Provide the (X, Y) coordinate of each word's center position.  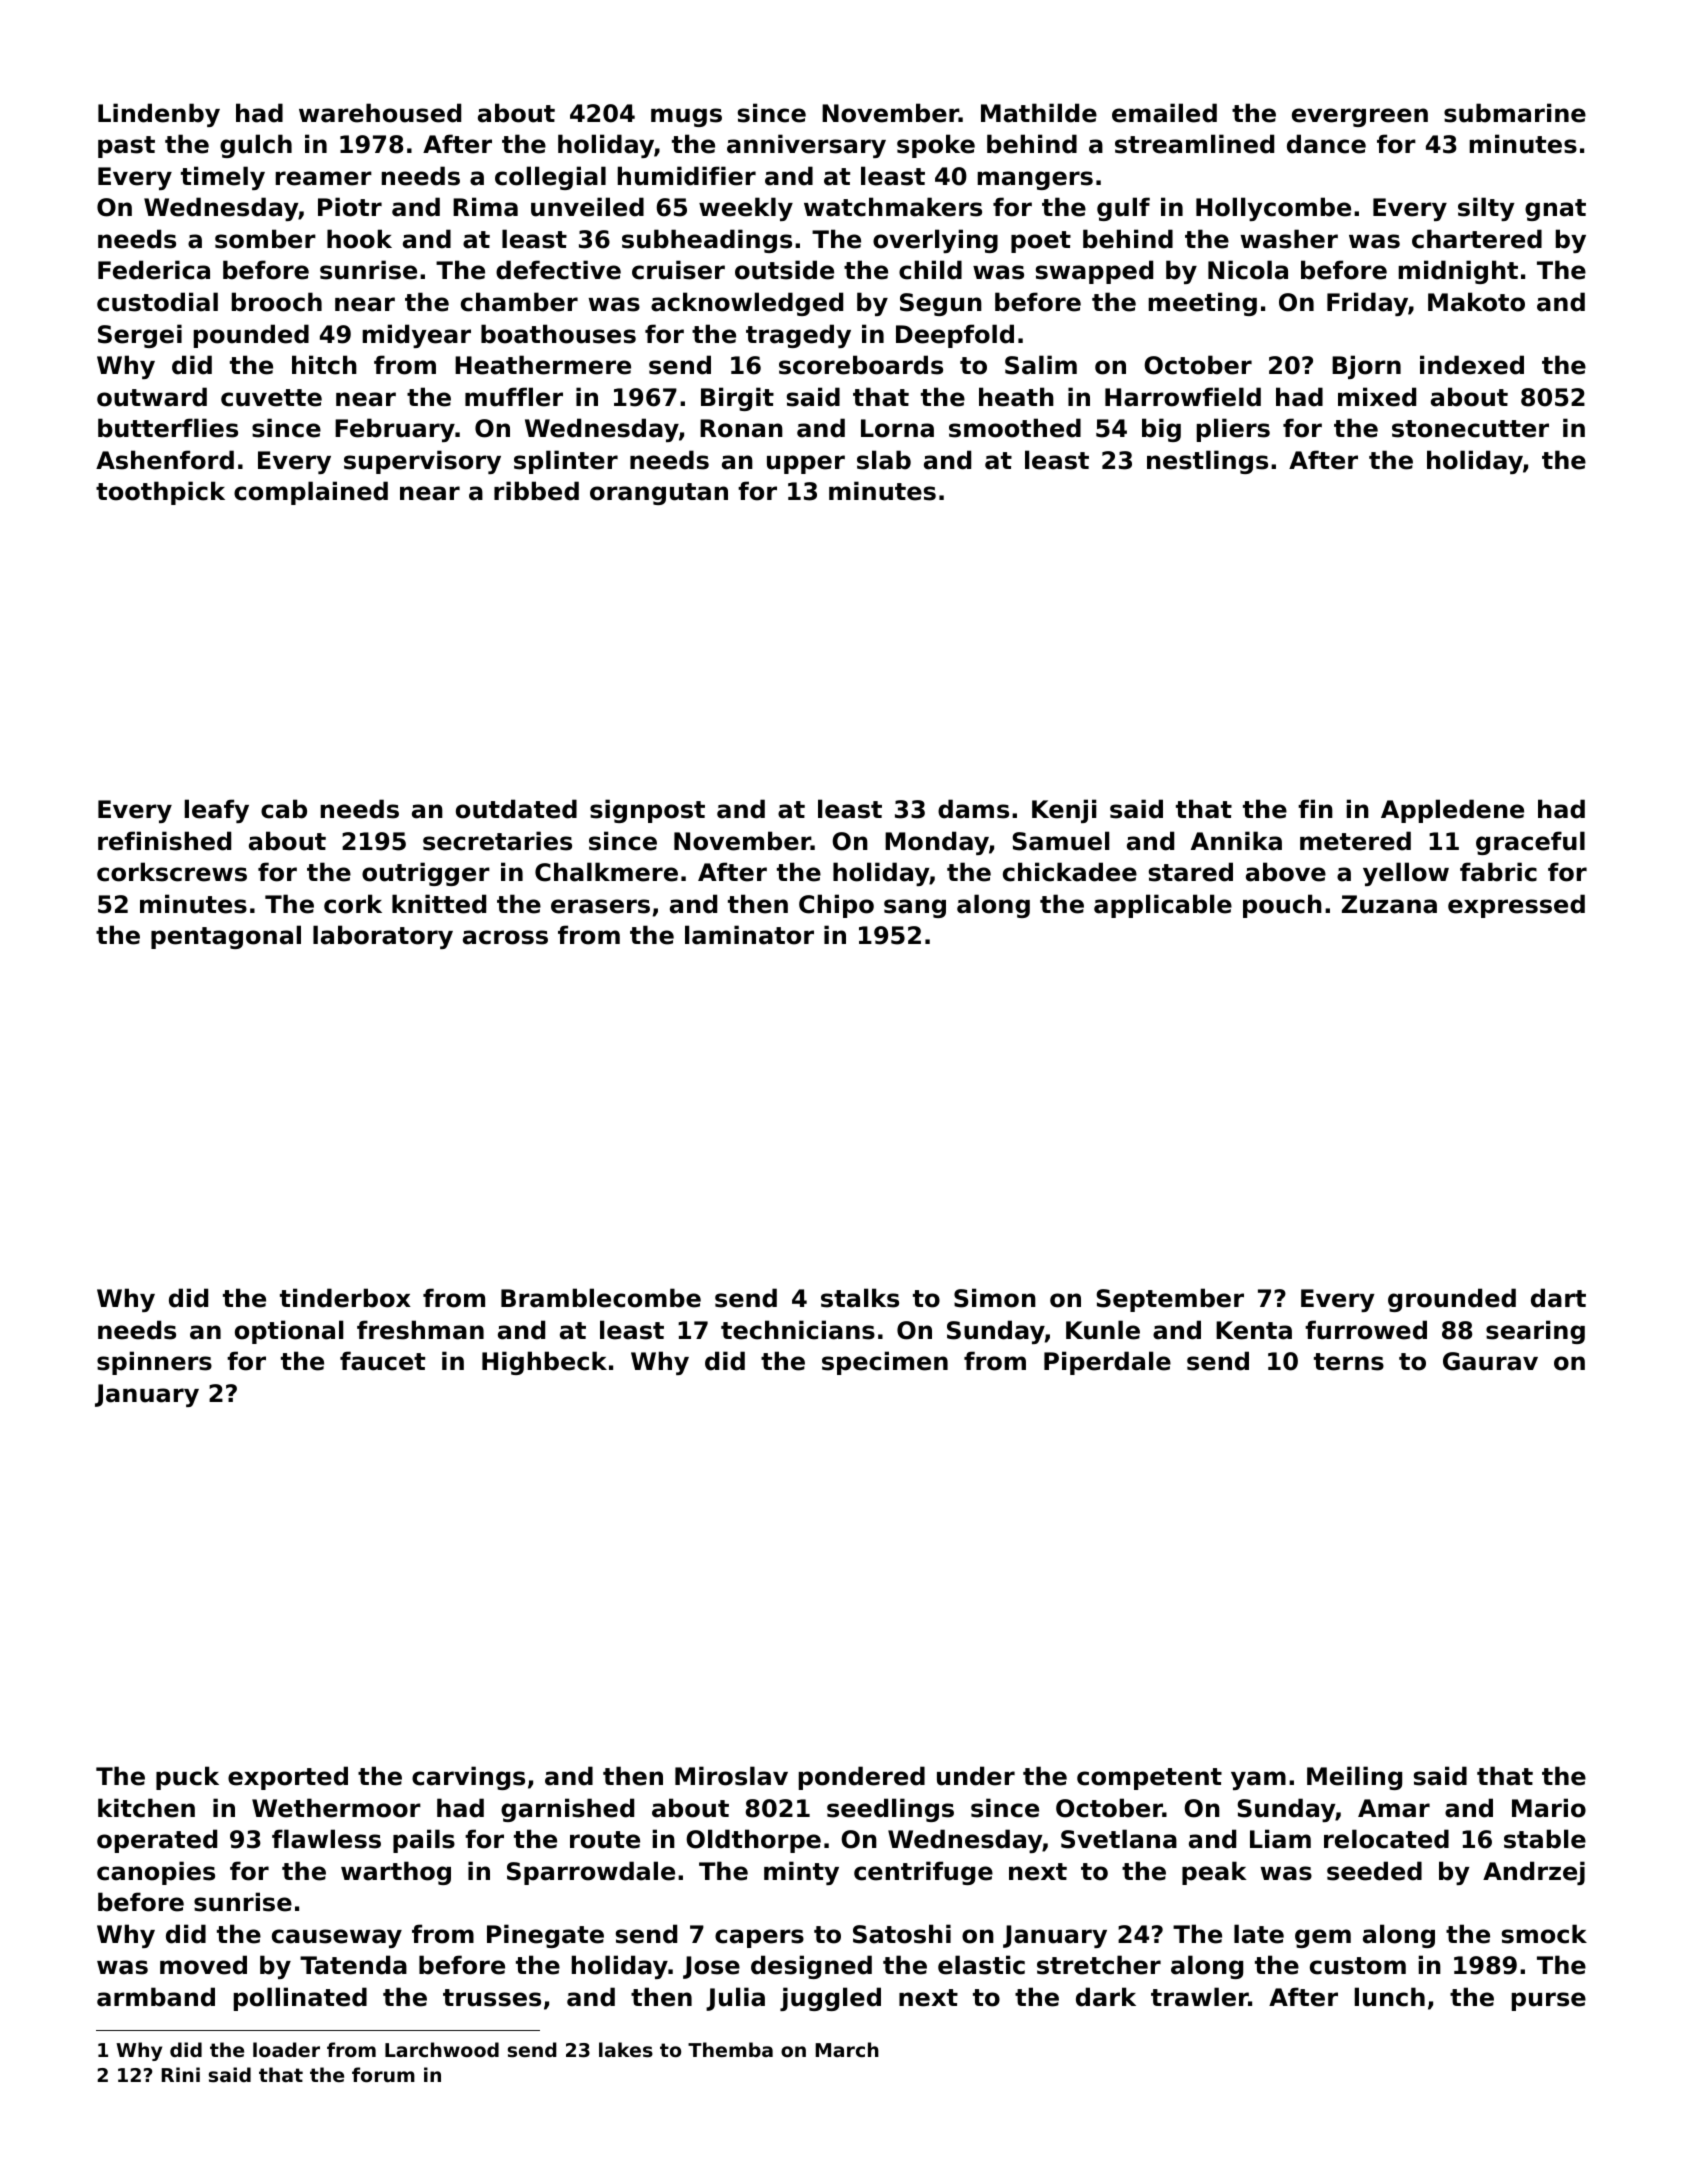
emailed (1164, 113)
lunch (1390, 1997)
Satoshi (902, 1934)
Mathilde (1039, 113)
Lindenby (159, 115)
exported (288, 1778)
